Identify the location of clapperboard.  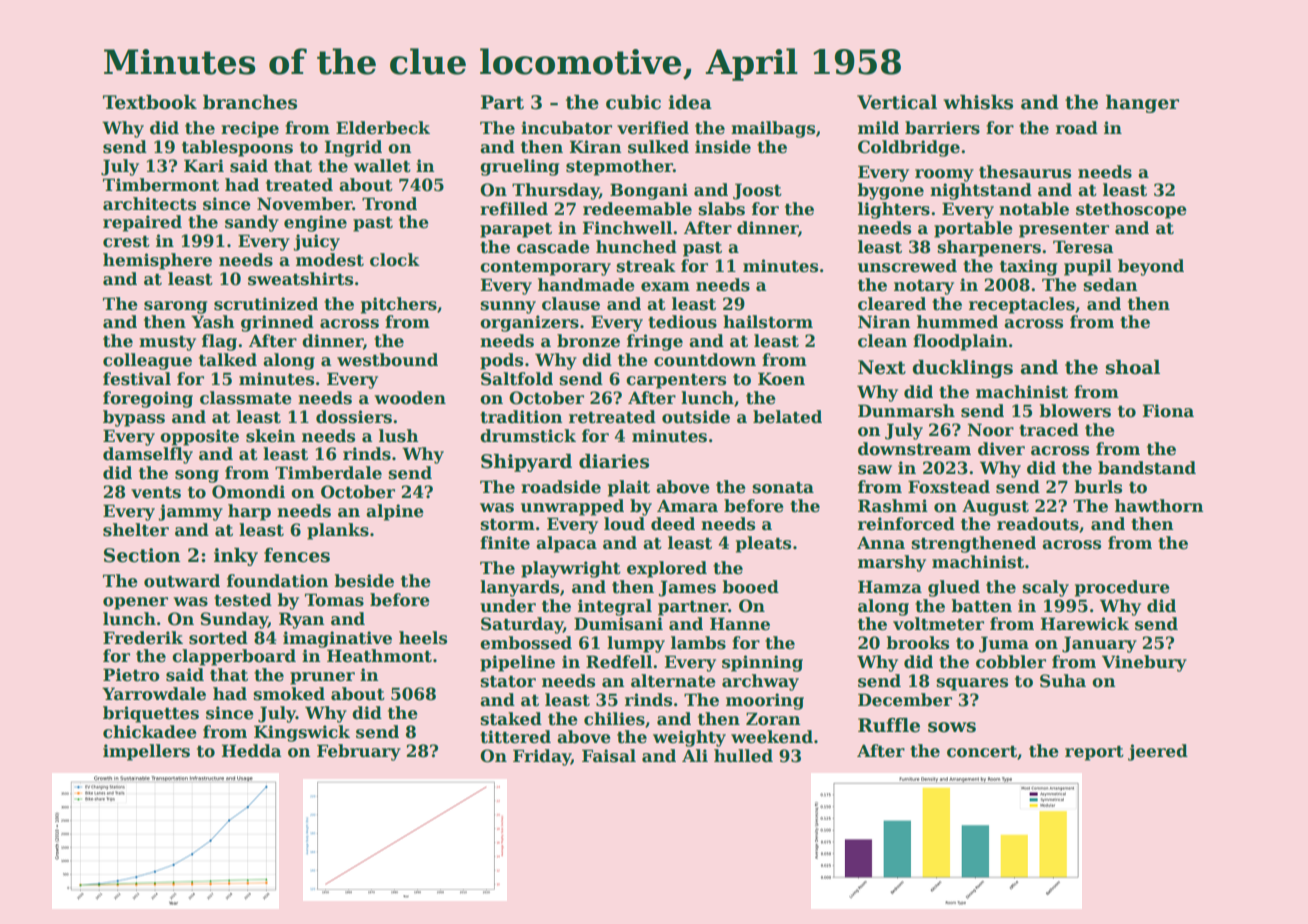
(234, 657).
